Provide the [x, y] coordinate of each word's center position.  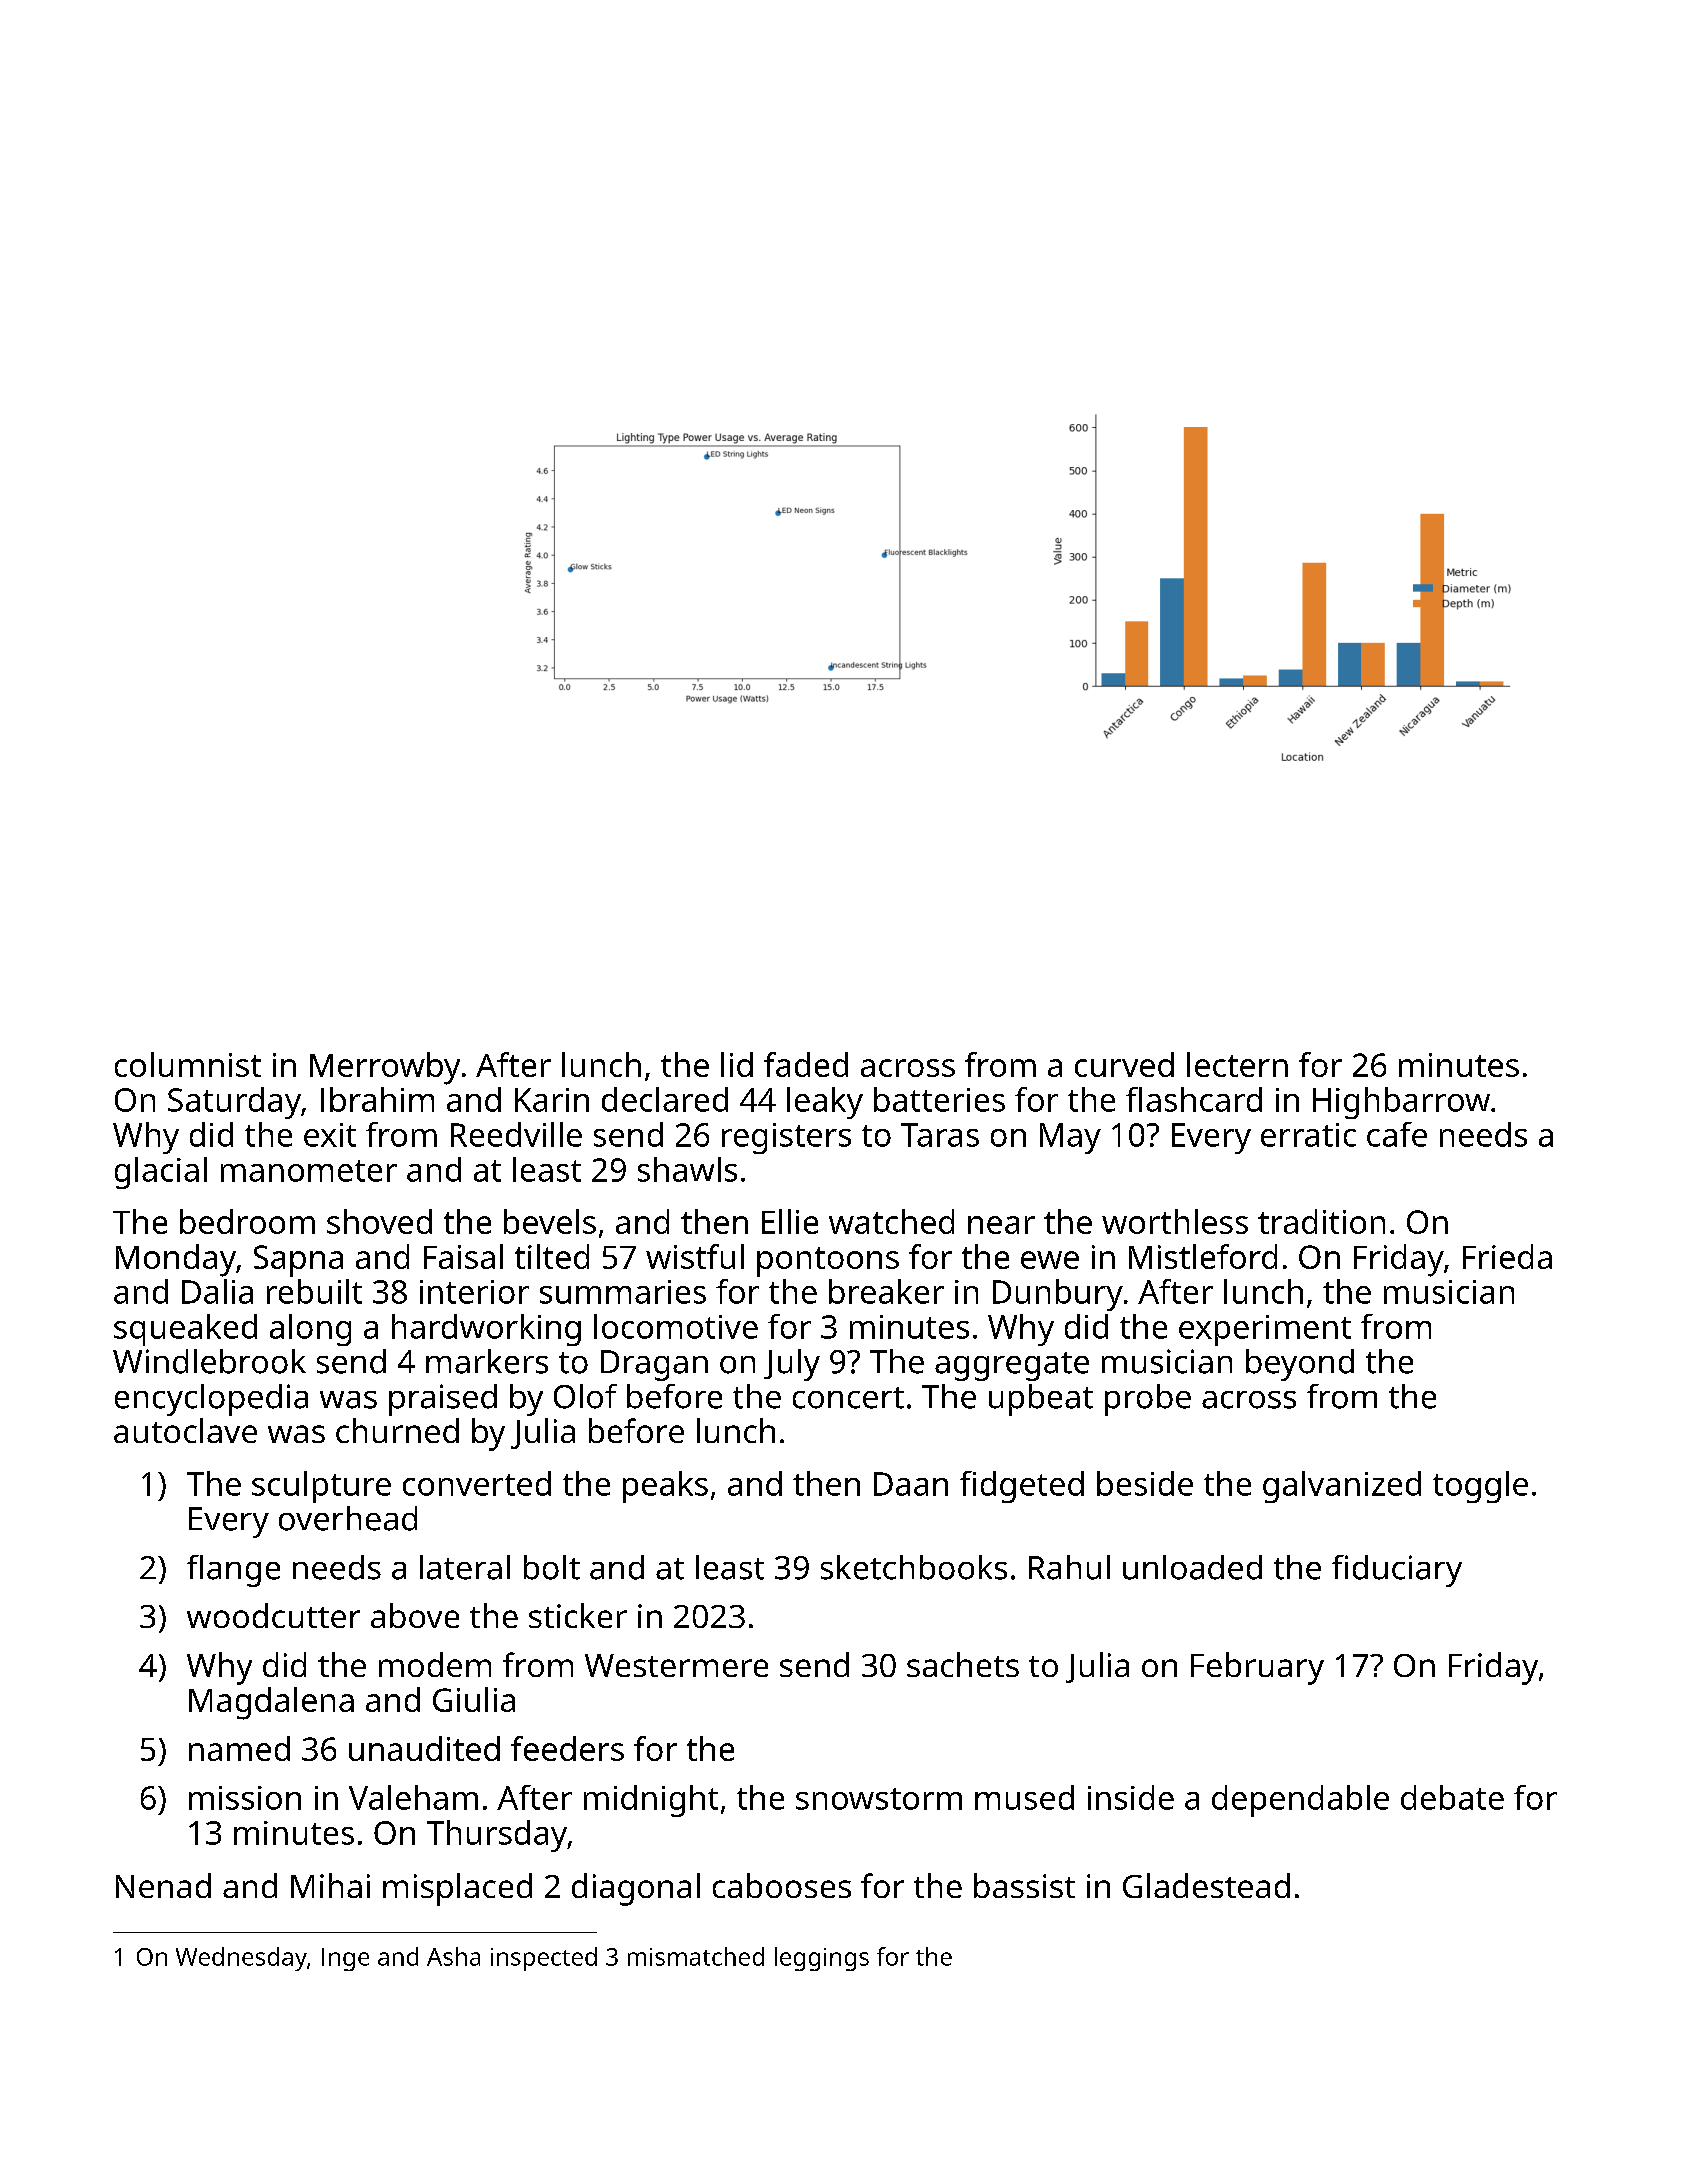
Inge [345, 1959]
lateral [465, 1567]
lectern [1237, 1064]
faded [806, 1064]
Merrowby [385, 1068]
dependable [1300, 1801]
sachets [963, 1664]
